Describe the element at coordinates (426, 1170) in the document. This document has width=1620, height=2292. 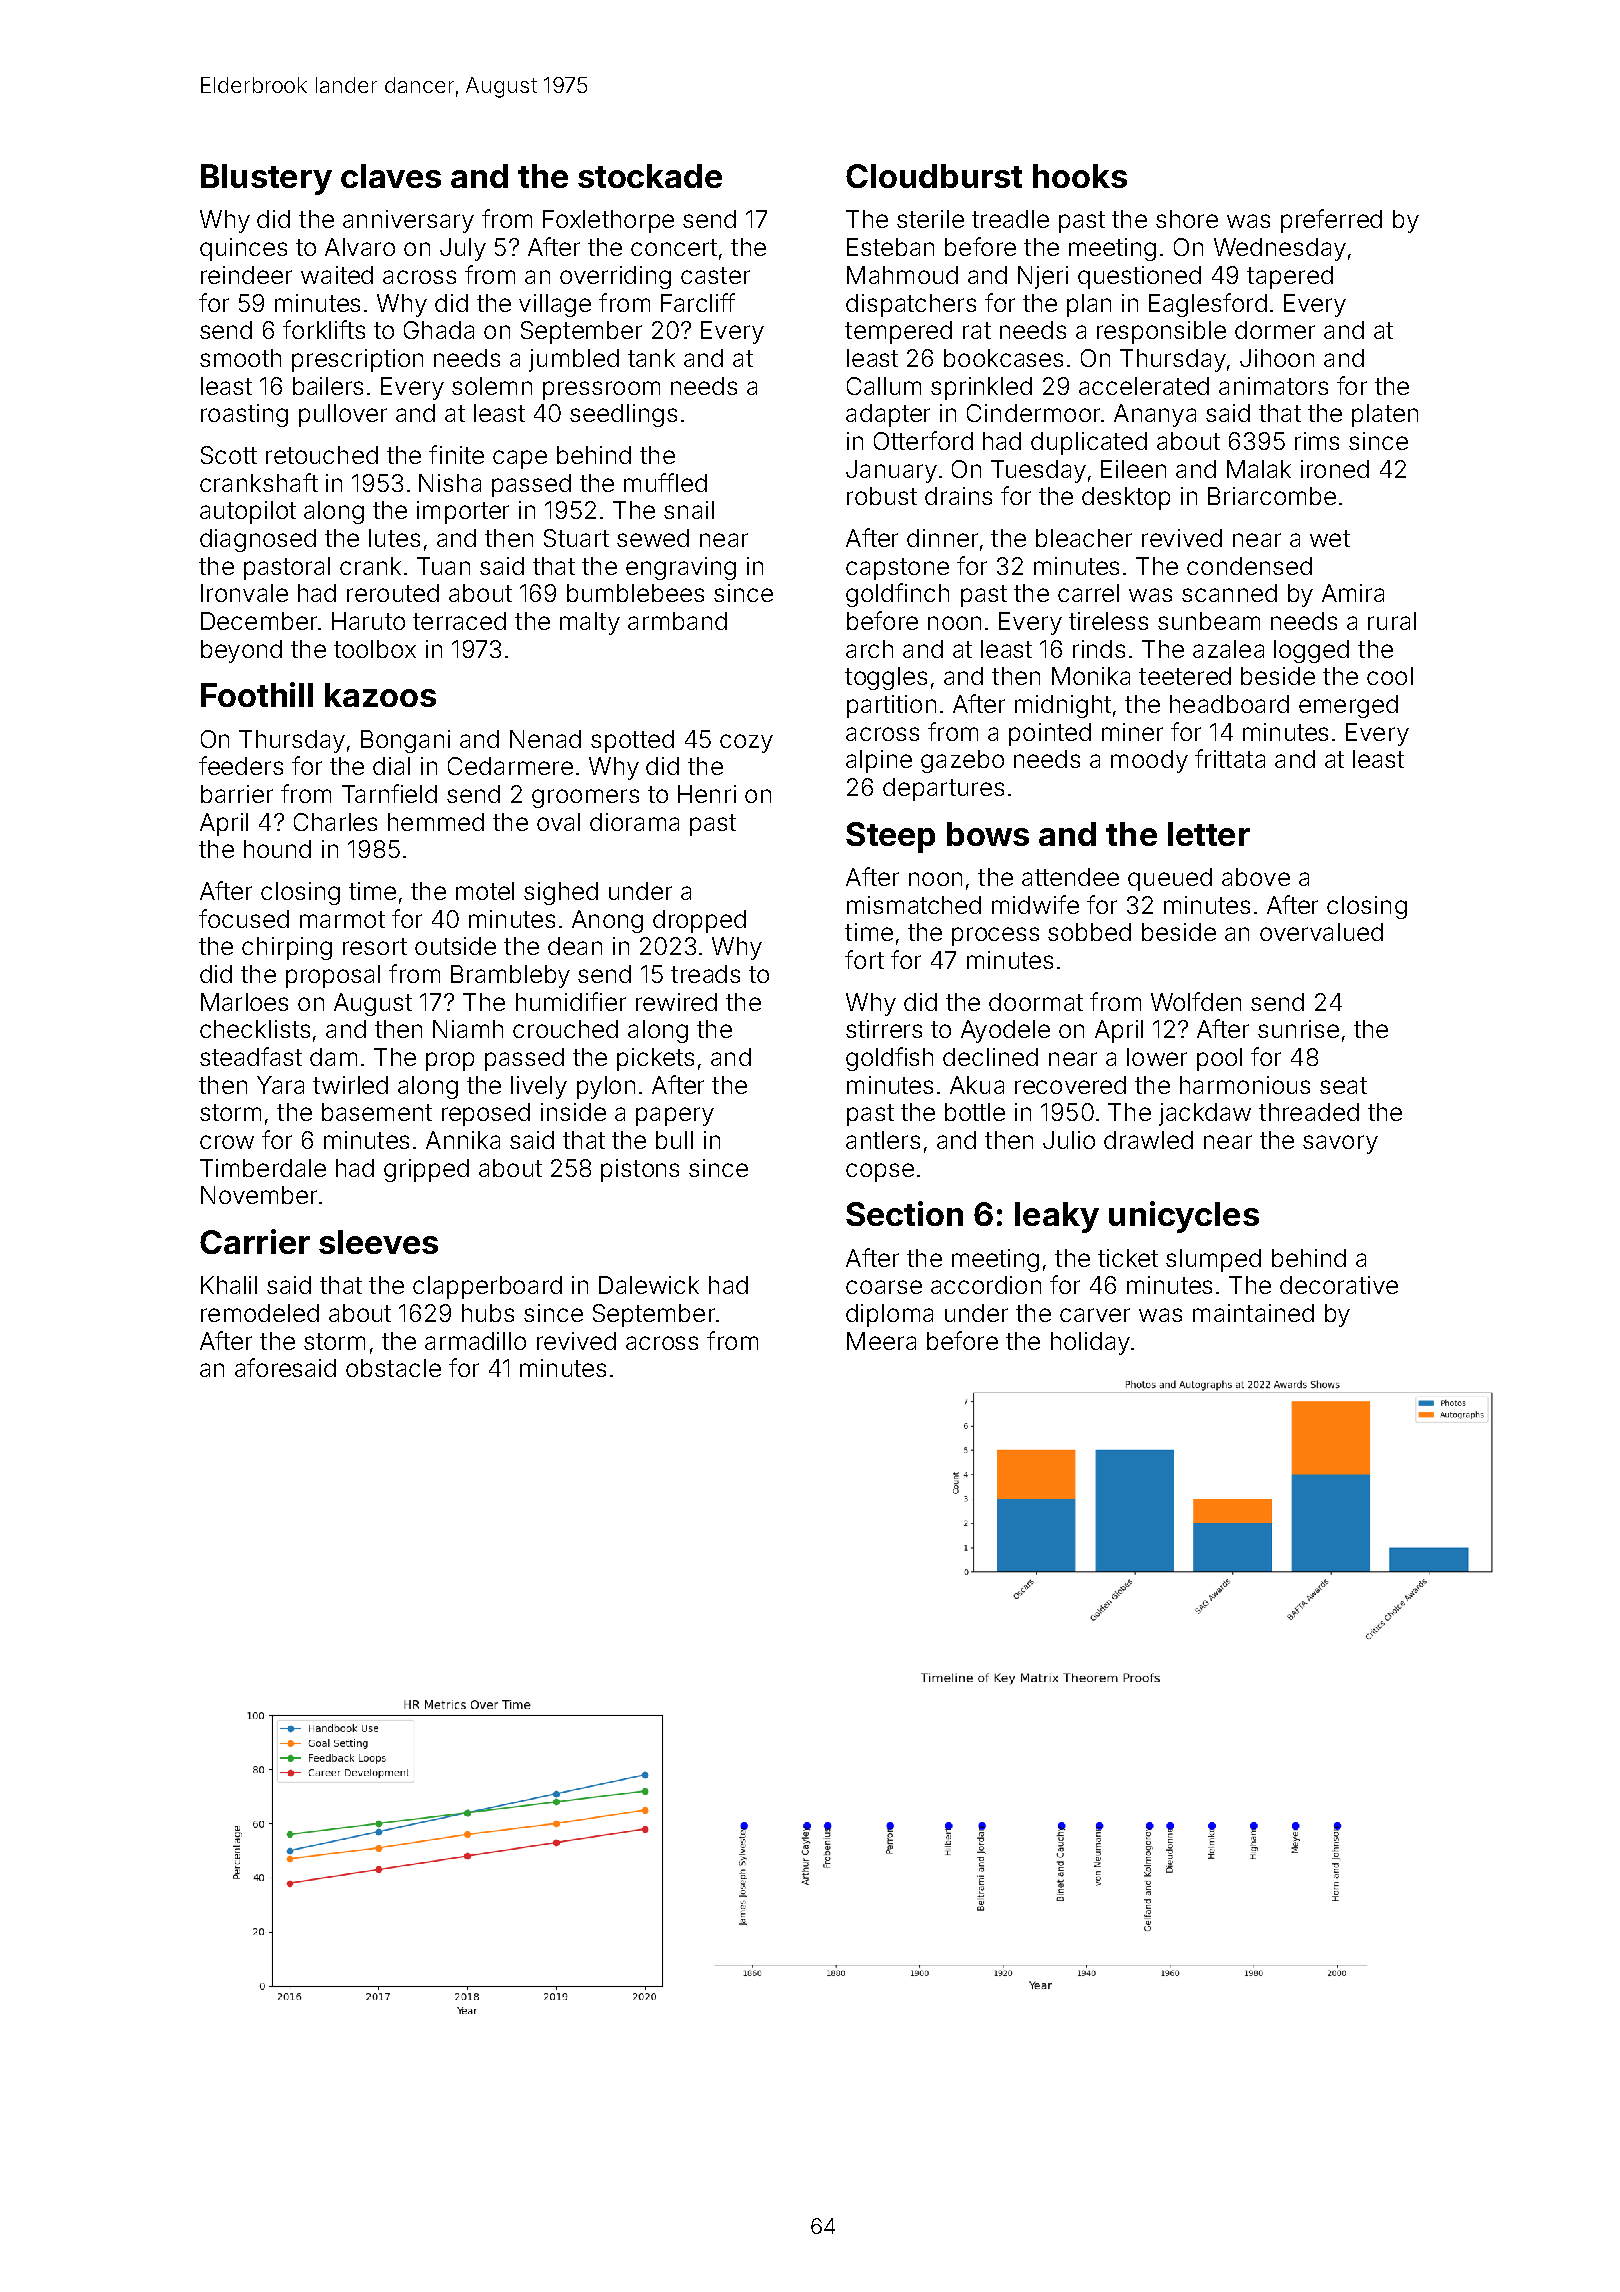
I see `gripped` at that location.
